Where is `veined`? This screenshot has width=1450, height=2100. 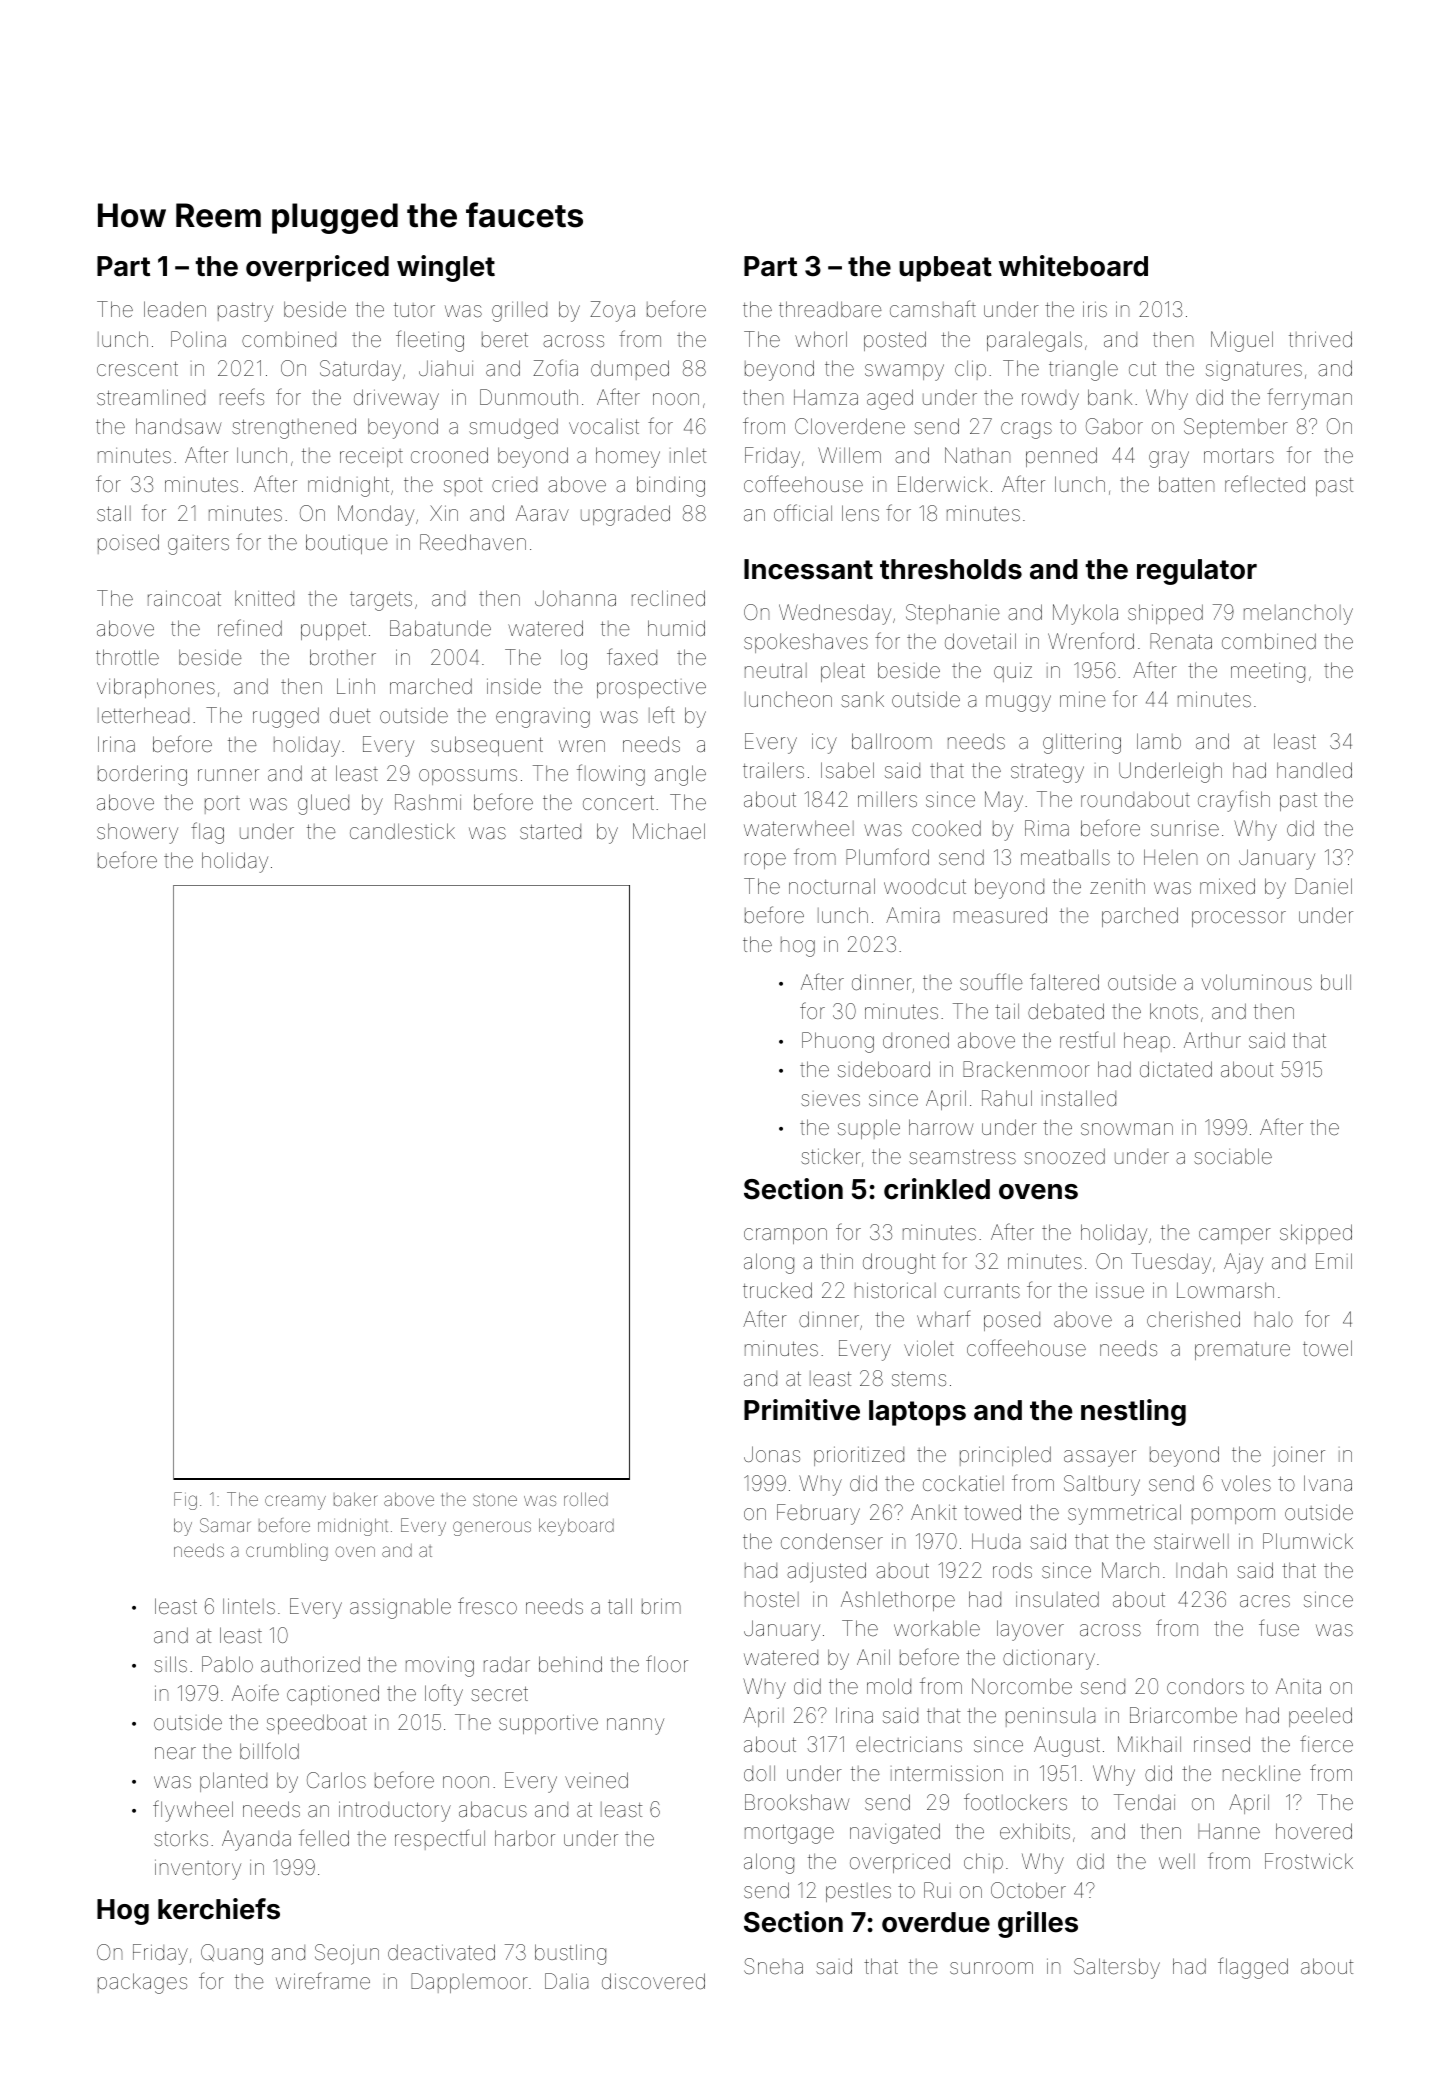 veined is located at coordinates (596, 1780).
